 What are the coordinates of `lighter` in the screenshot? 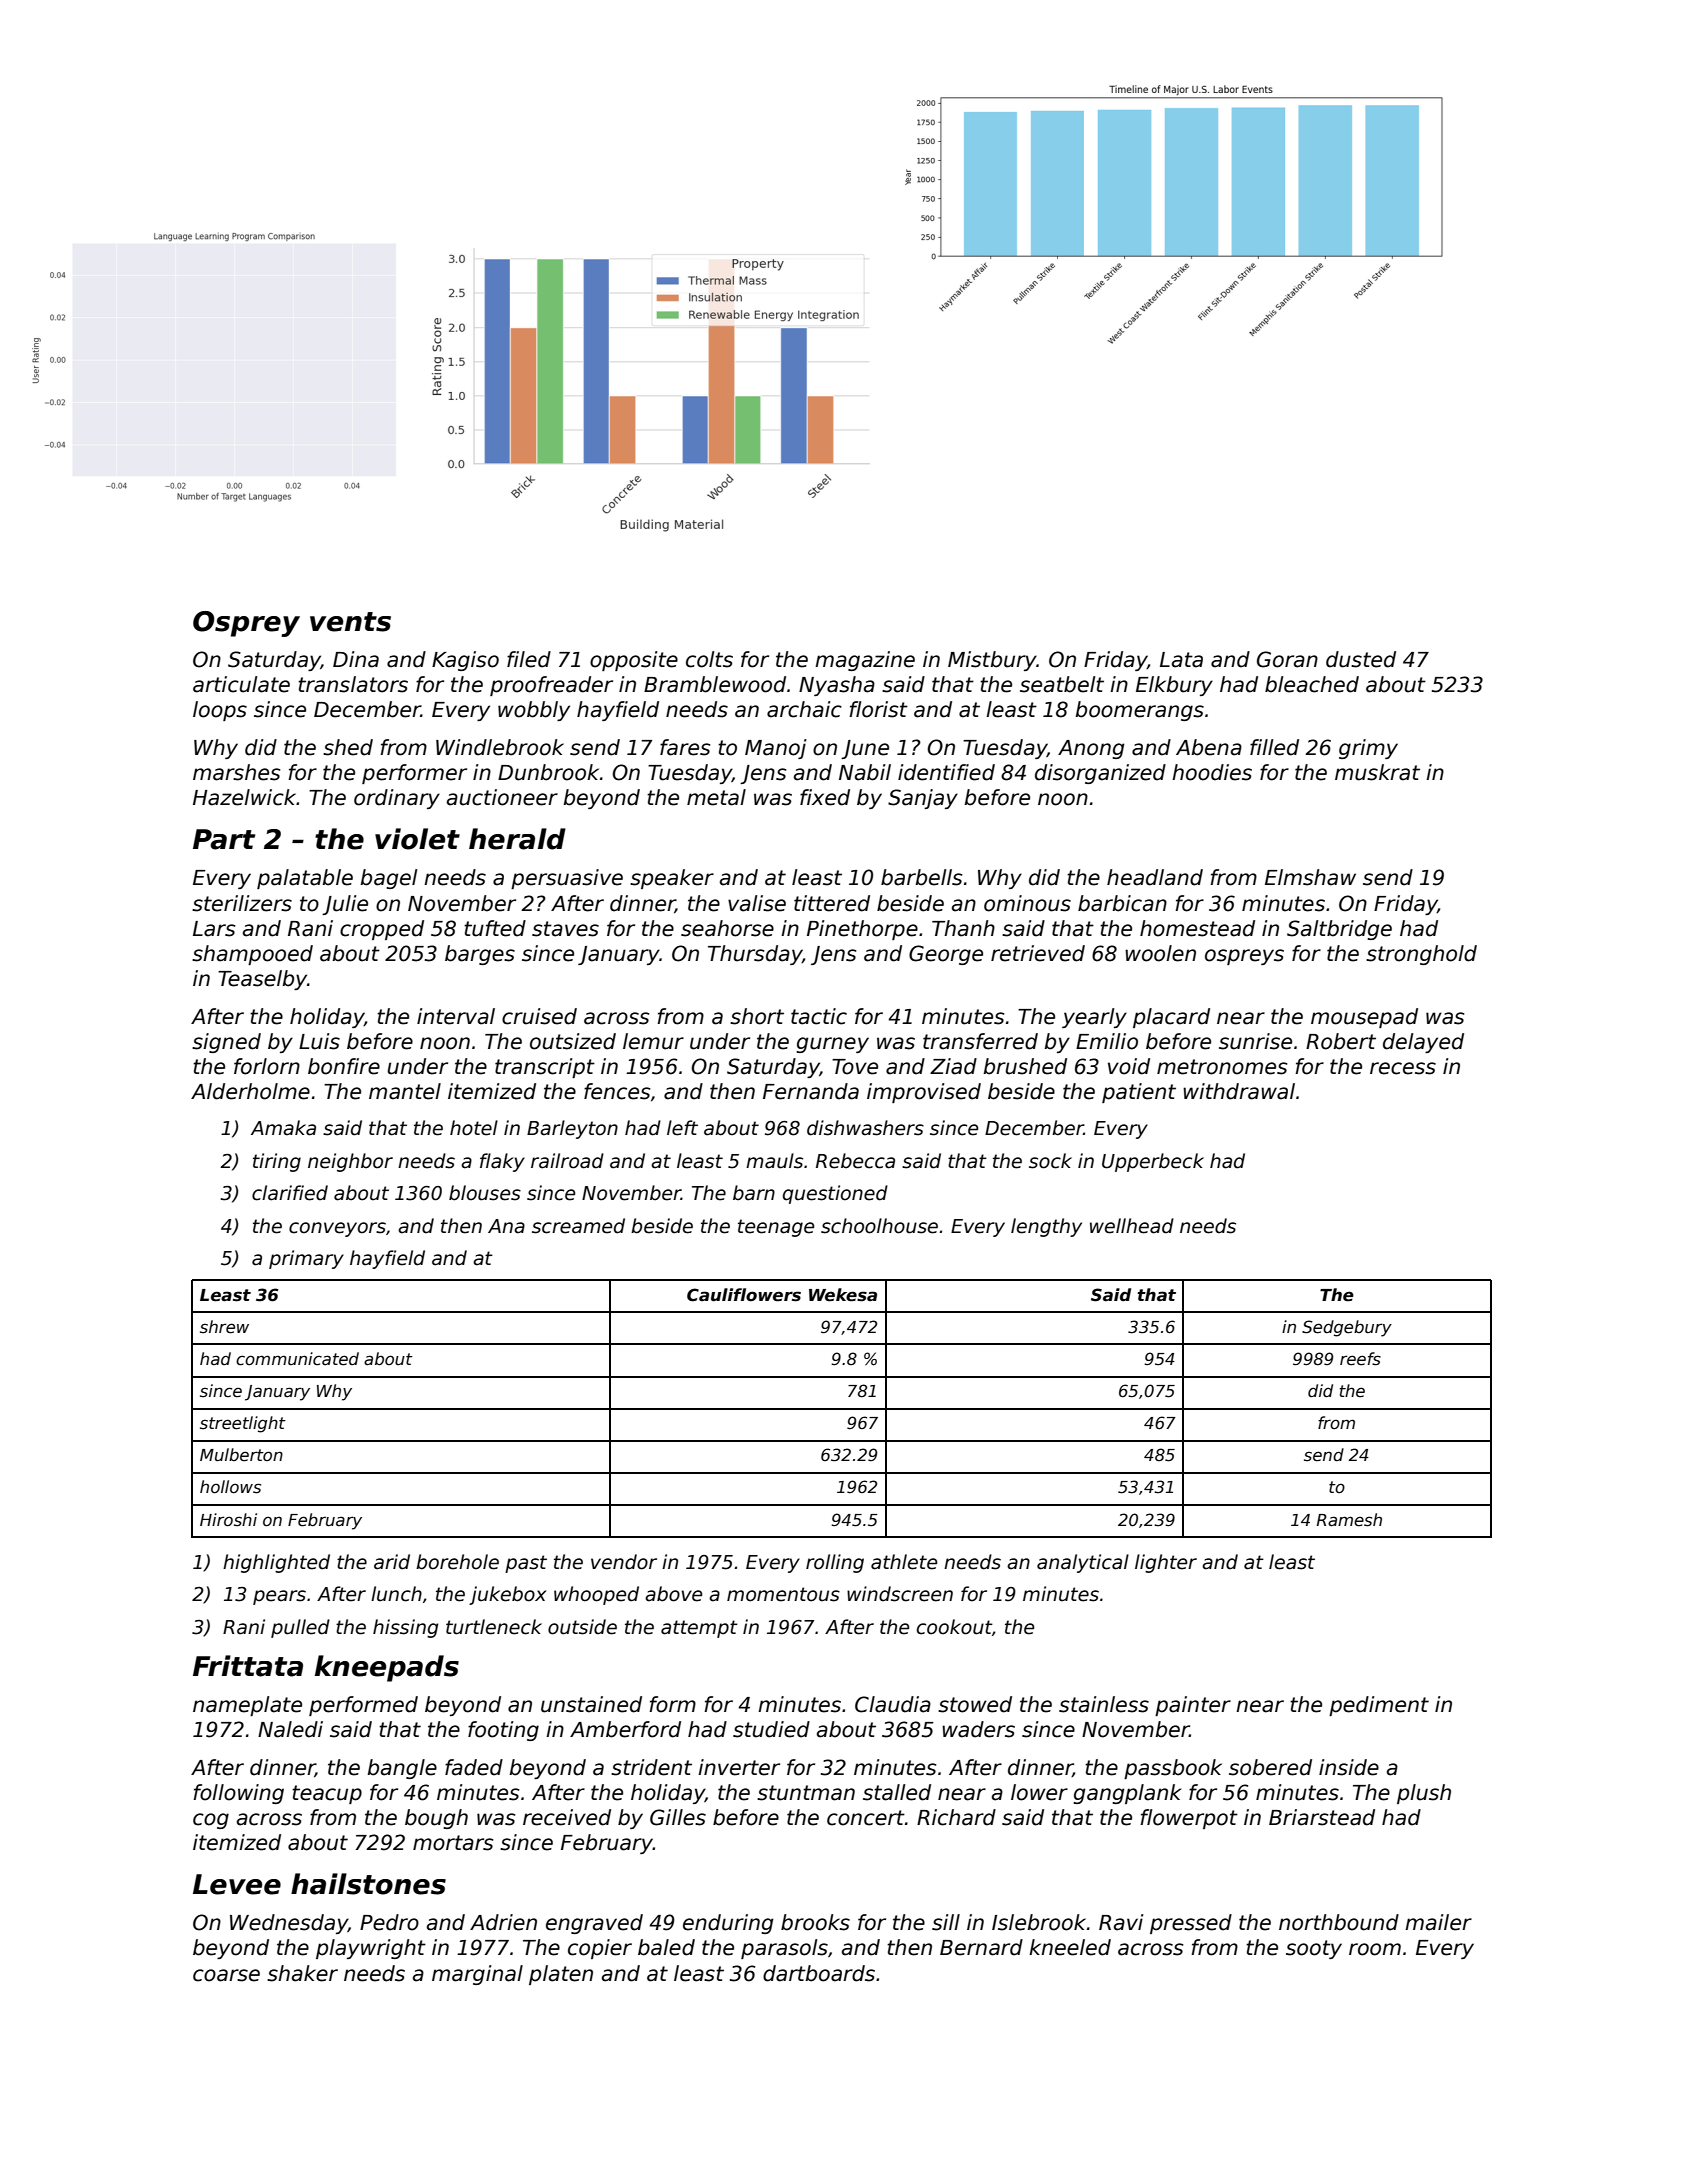 It's located at (1166, 1563).
